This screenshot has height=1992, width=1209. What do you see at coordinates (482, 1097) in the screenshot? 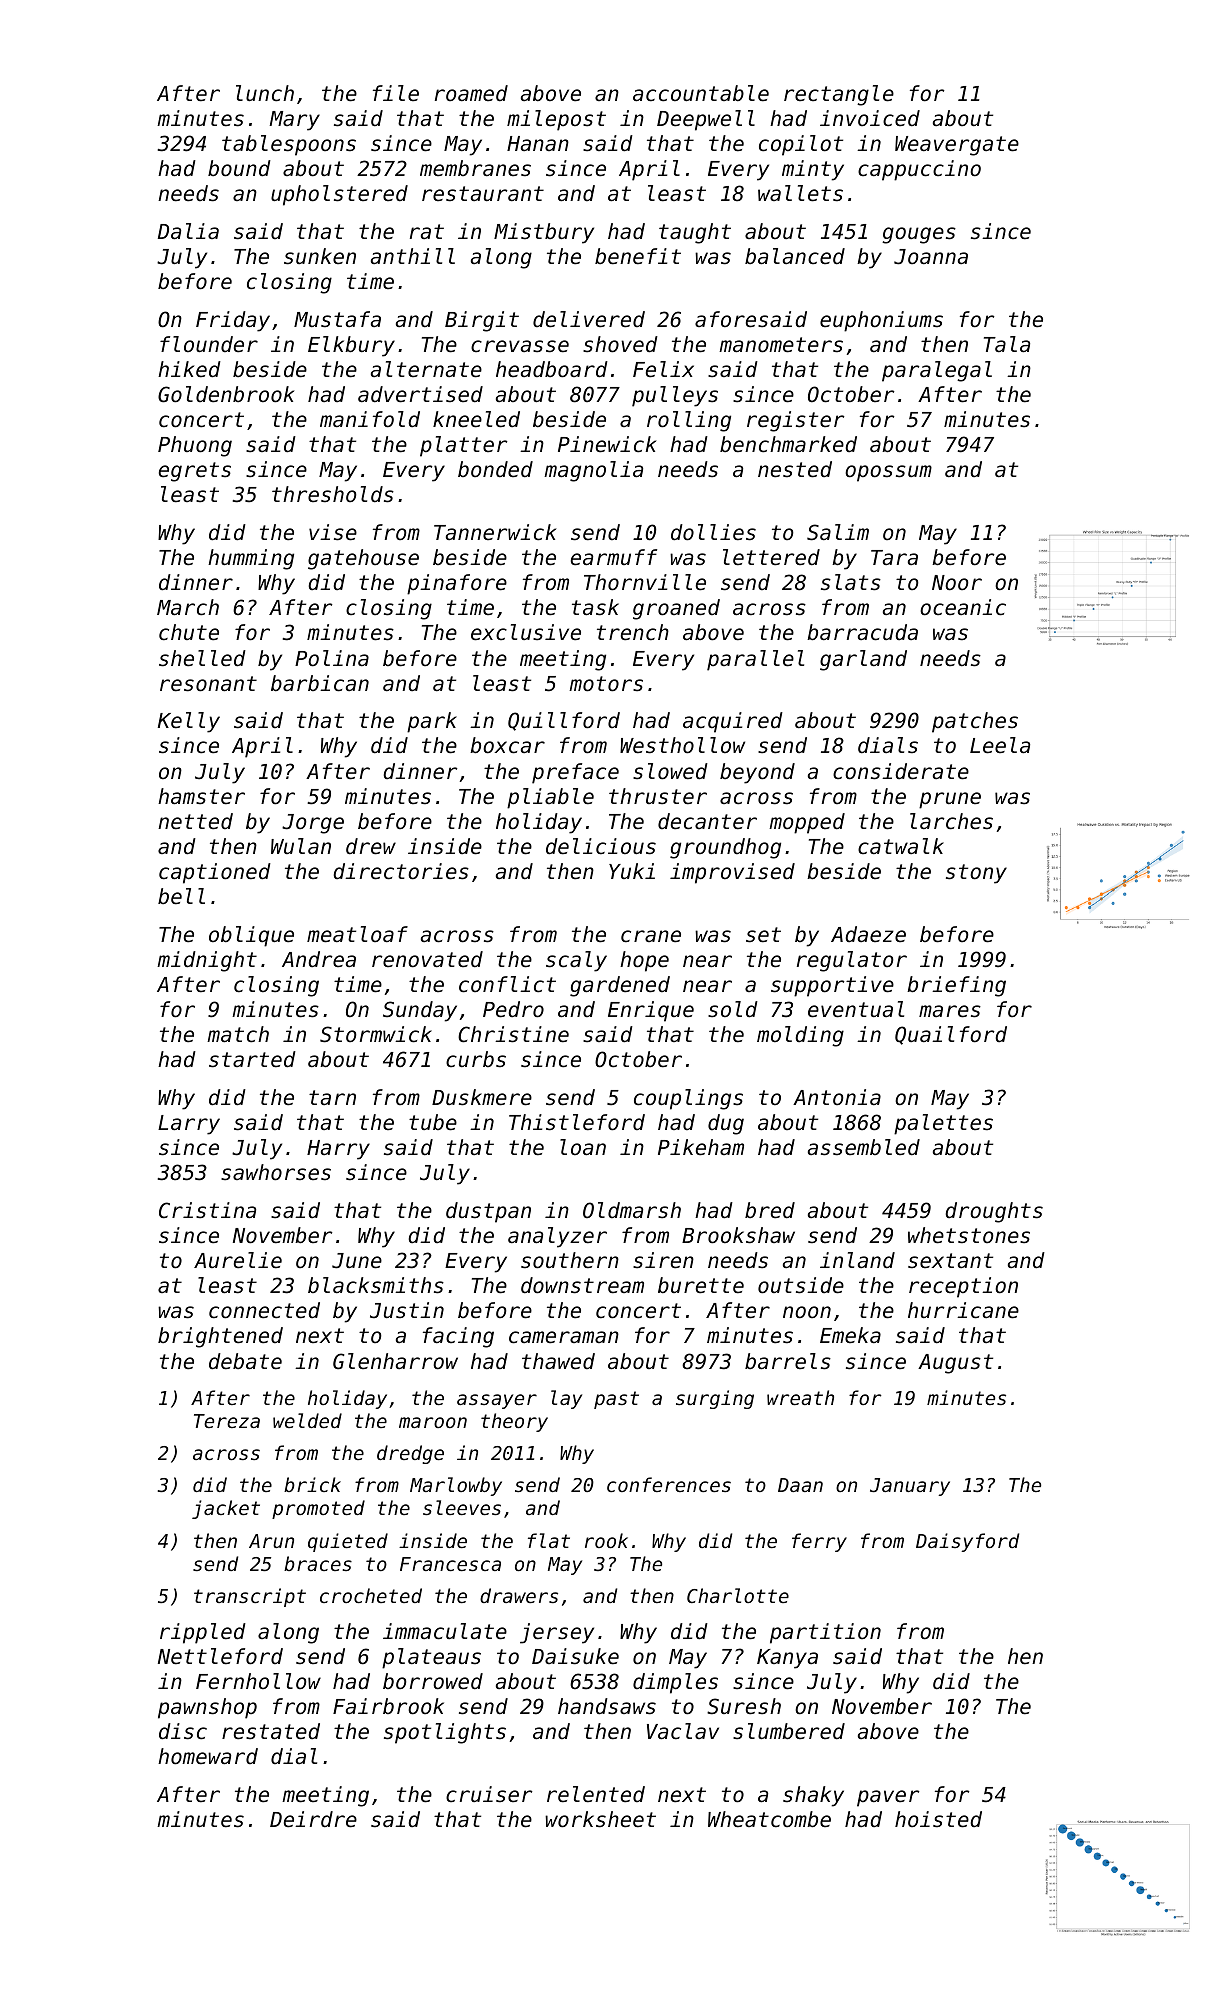
I see `Duskmere` at bounding box center [482, 1097].
